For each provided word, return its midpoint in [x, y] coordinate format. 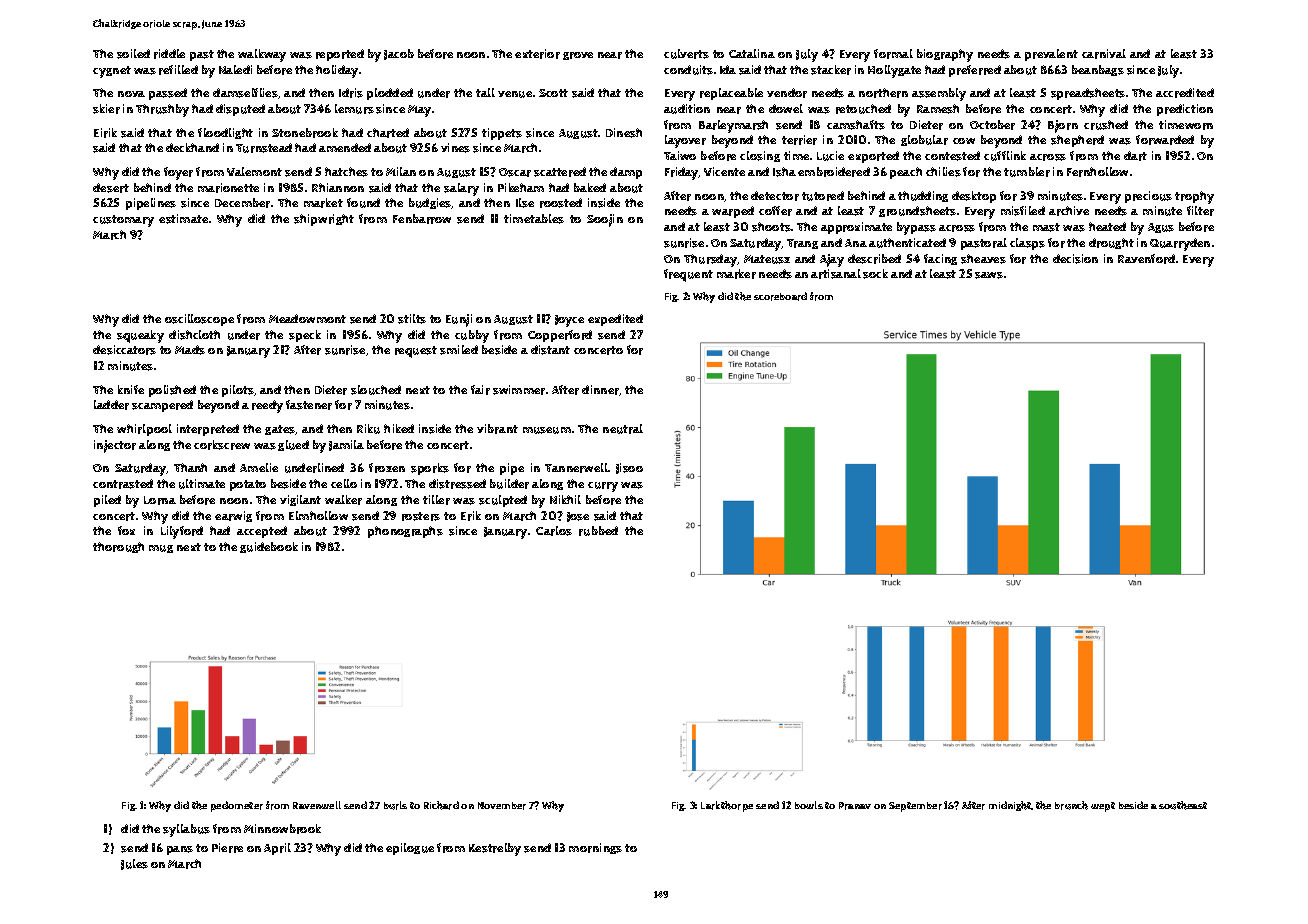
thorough [118, 547]
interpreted [208, 430]
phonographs [405, 532]
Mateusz [767, 259]
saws [989, 275]
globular [924, 140]
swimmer [519, 390]
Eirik [105, 133]
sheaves [983, 259]
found [363, 203]
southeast [1183, 805]
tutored [823, 196]
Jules [134, 864]
